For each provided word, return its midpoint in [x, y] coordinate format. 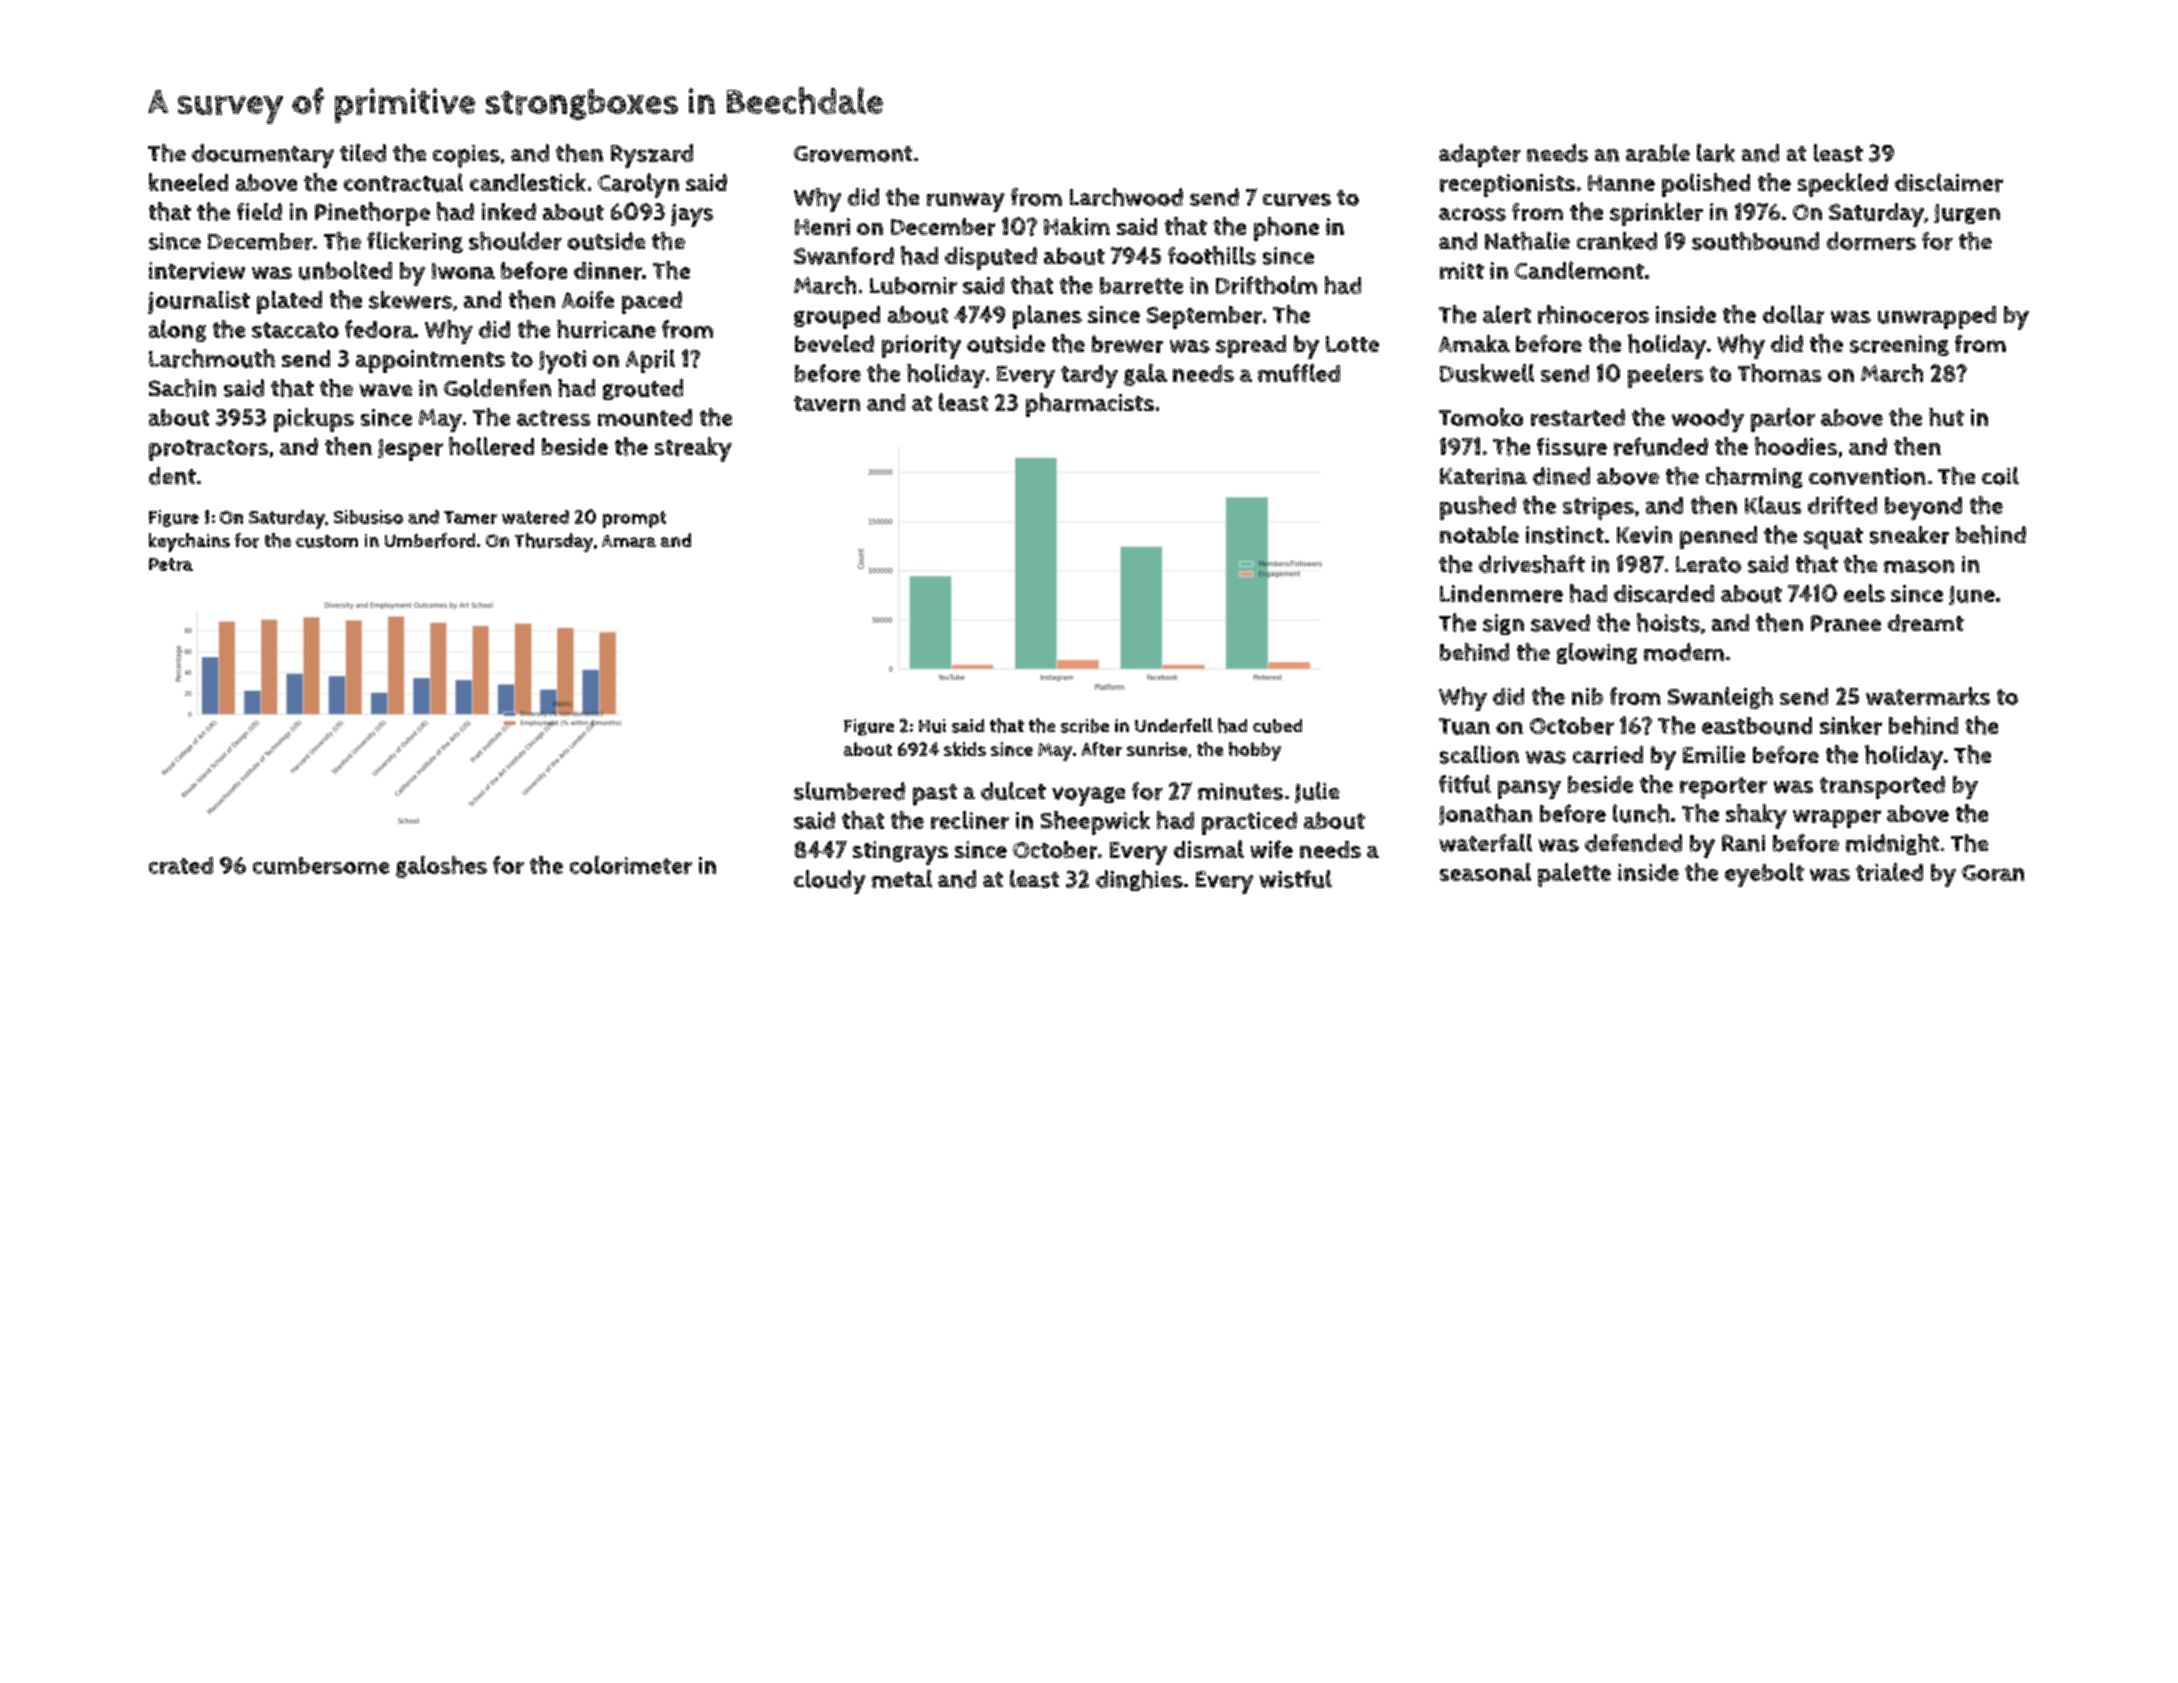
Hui [932, 726]
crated [181, 865]
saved [1560, 623]
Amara [629, 541]
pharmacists [1090, 405]
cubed [1277, 726]
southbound [1755, 241]
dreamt [1926, 623]
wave [385, 390]
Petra [171, 564]
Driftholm [1266, 285]
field [259, 211]
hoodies [1796, 446]
